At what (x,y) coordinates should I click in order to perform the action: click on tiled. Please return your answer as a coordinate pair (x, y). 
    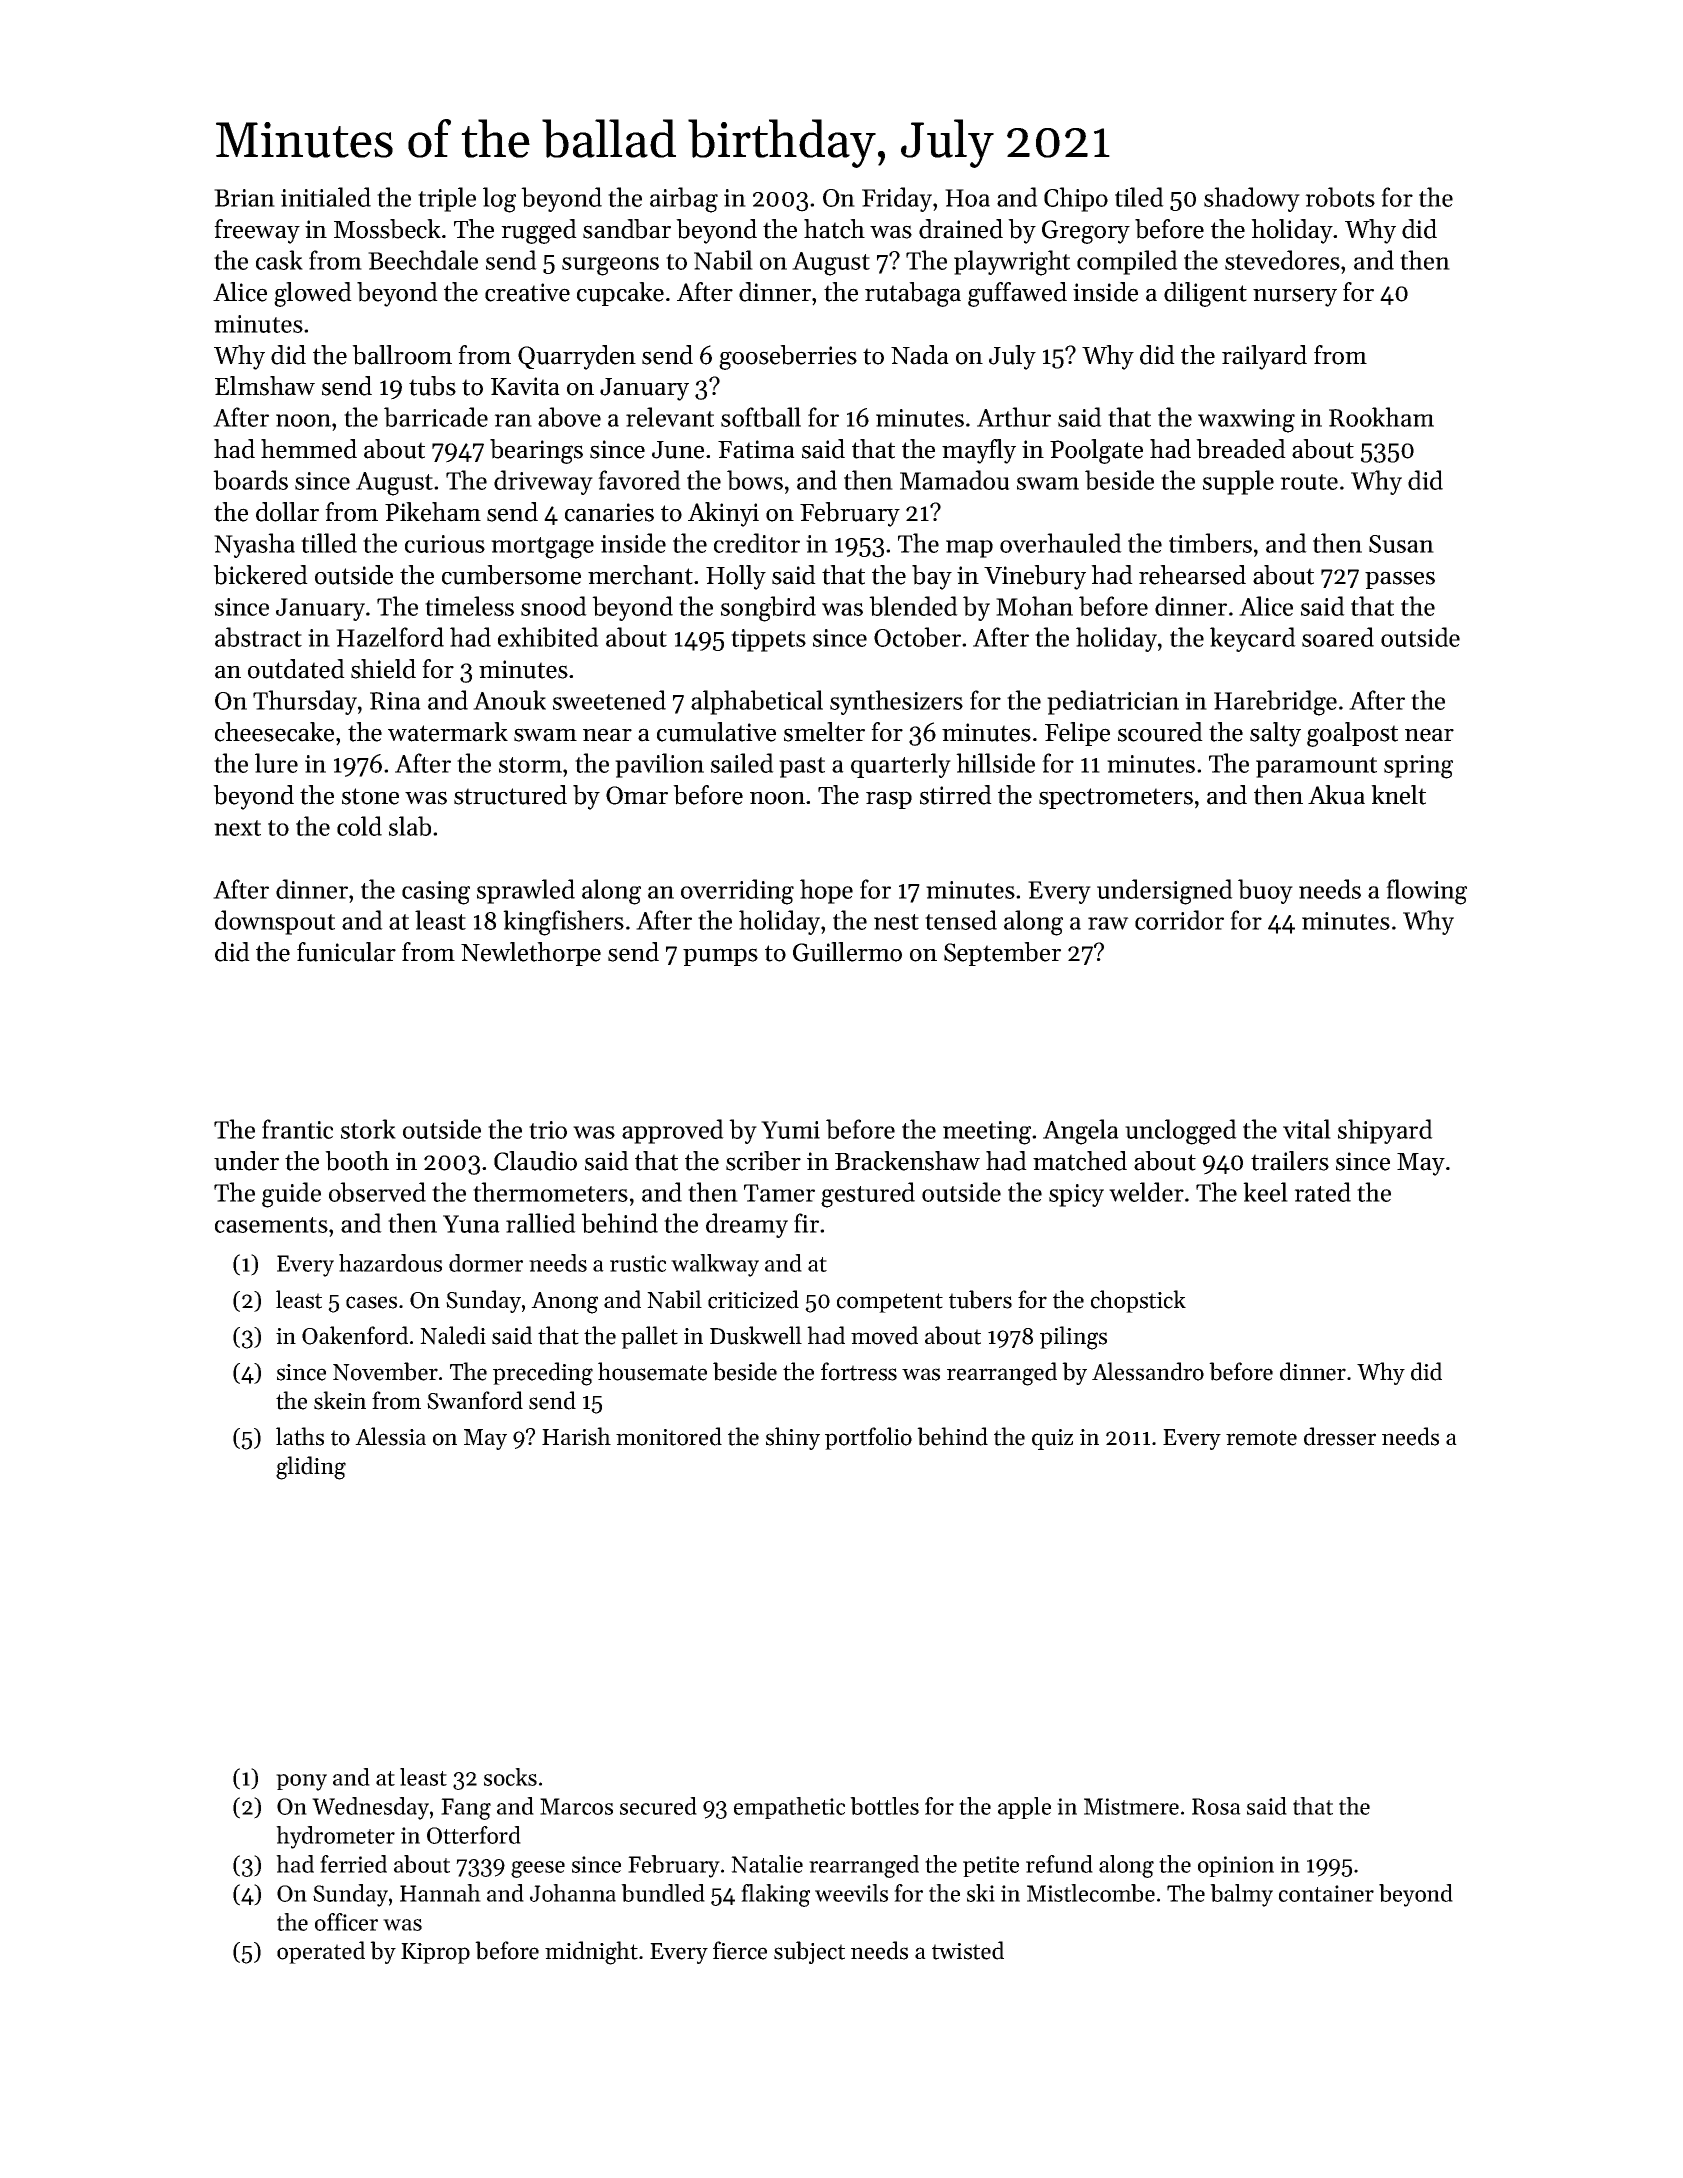
    Looking at the image, I should click on (1139, 197).
